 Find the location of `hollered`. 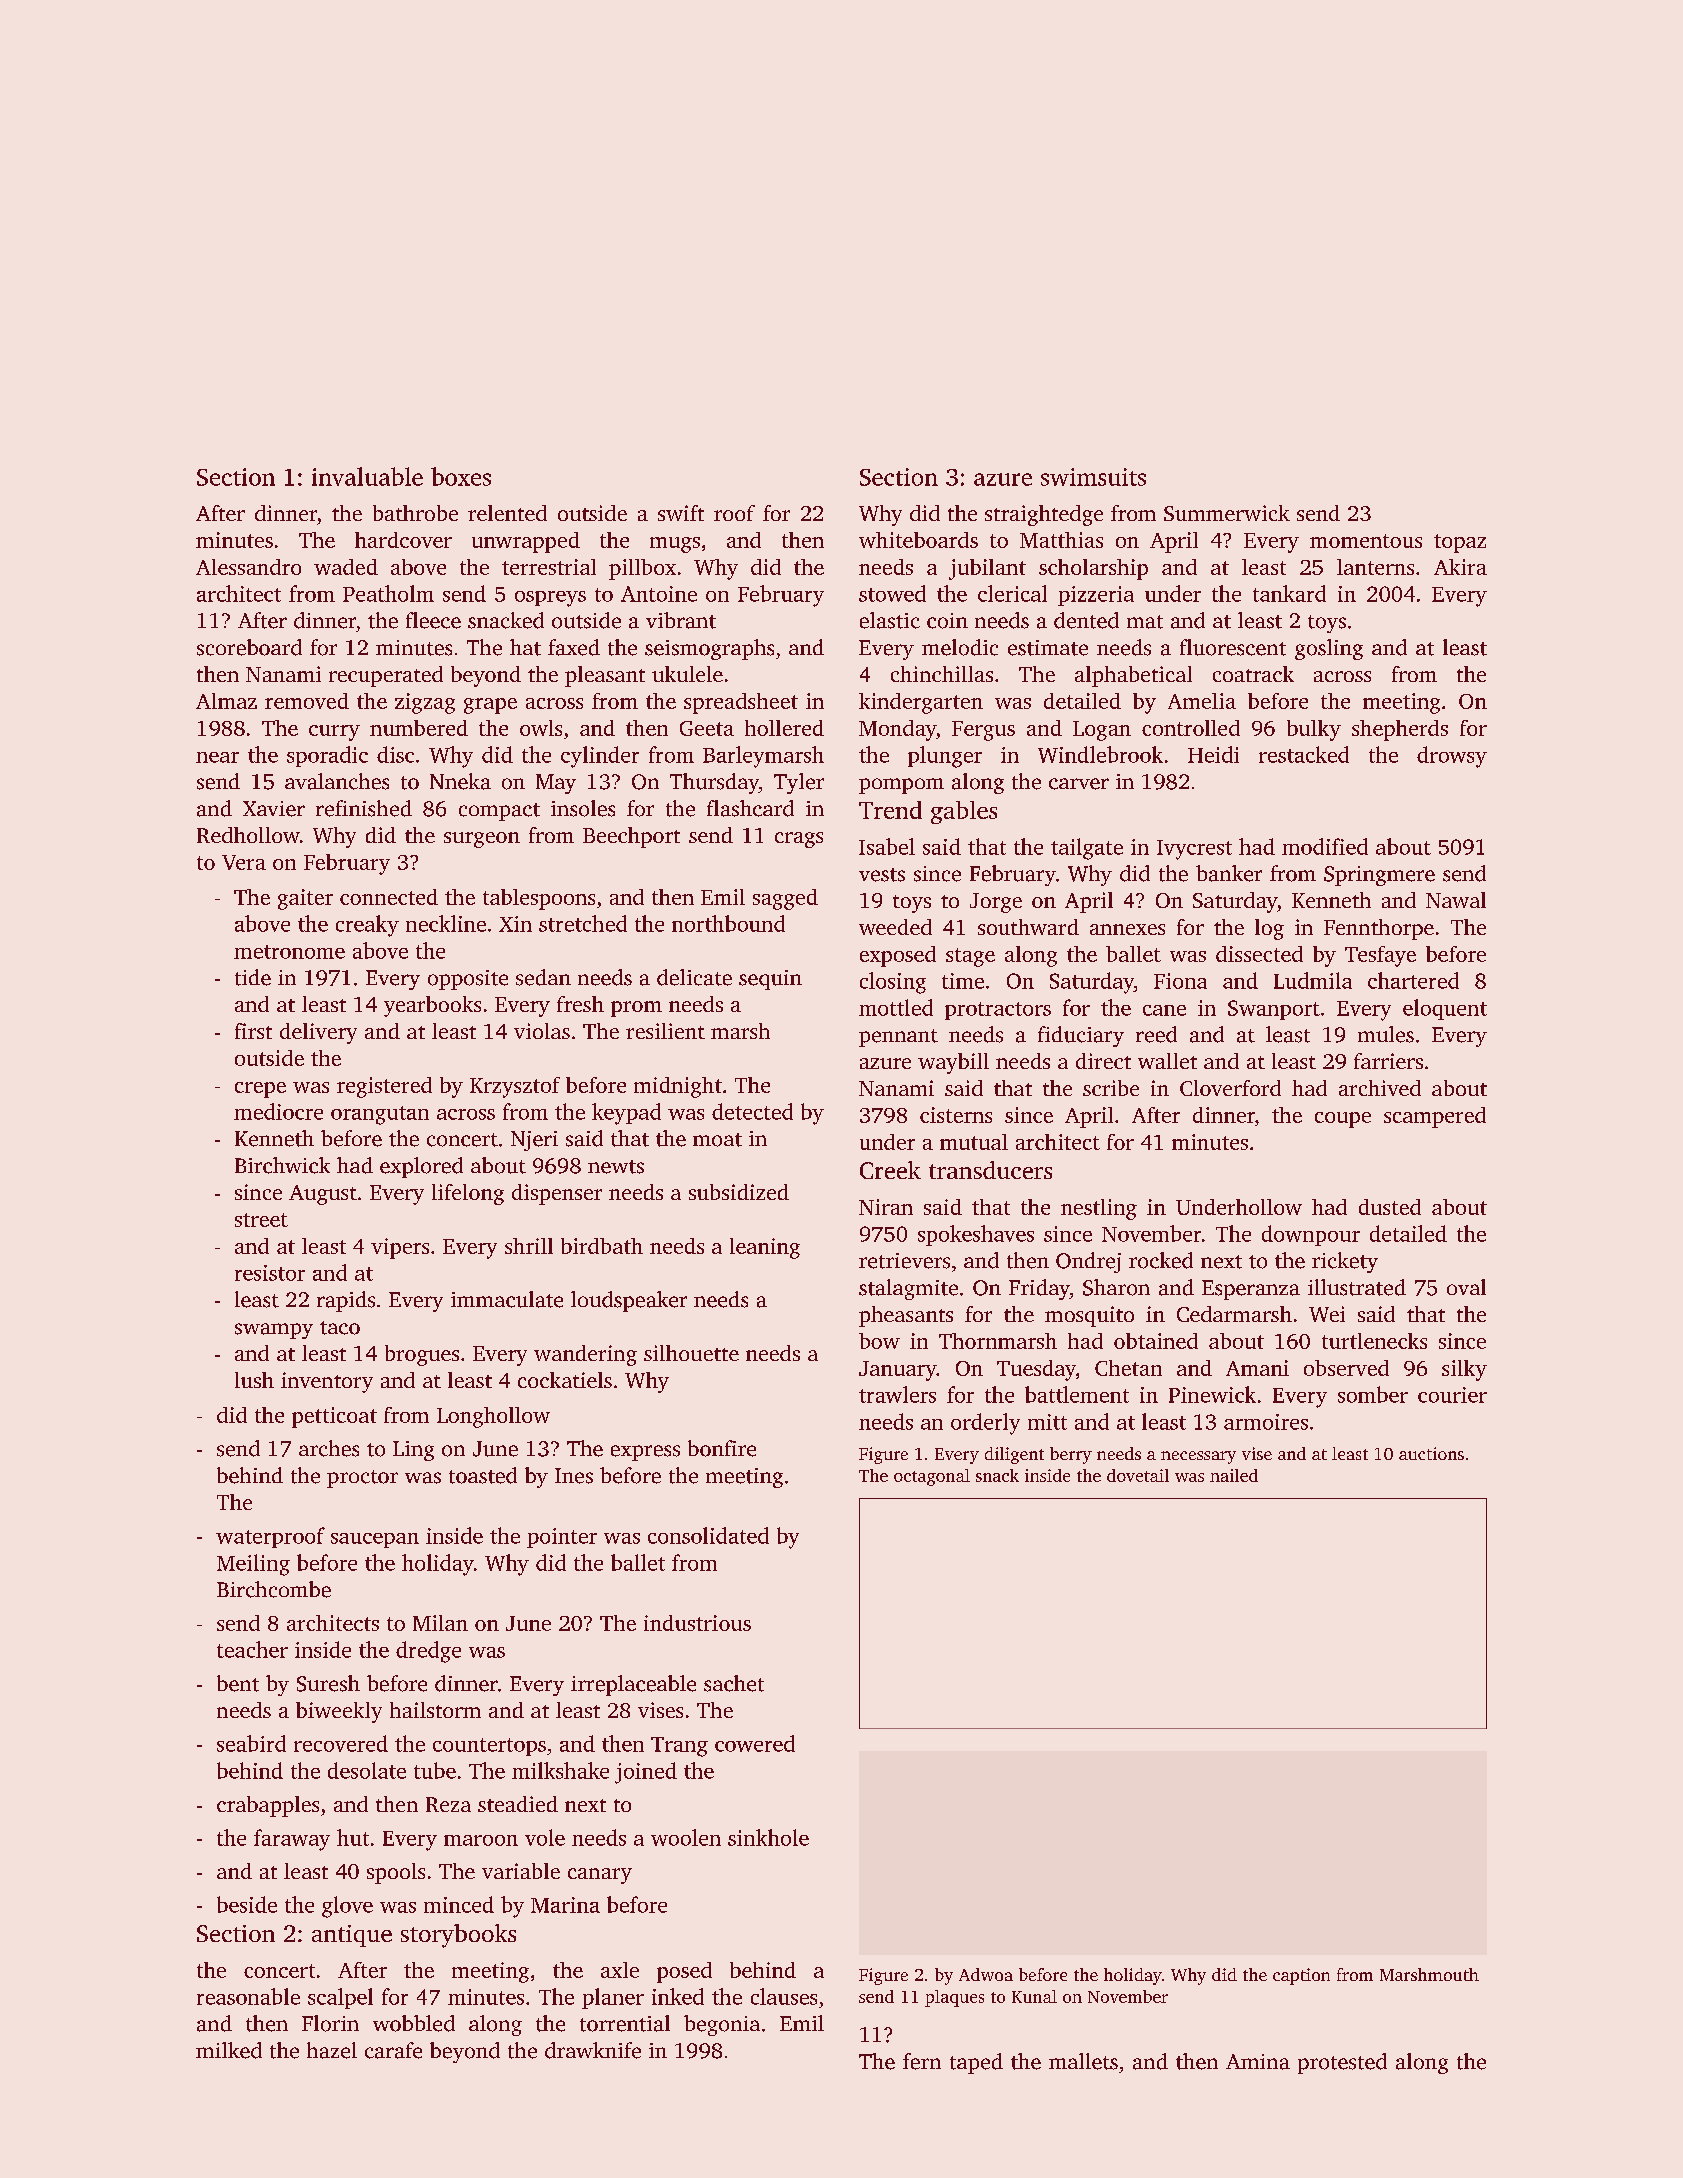

hollered is located at coordinates (784, 728).
